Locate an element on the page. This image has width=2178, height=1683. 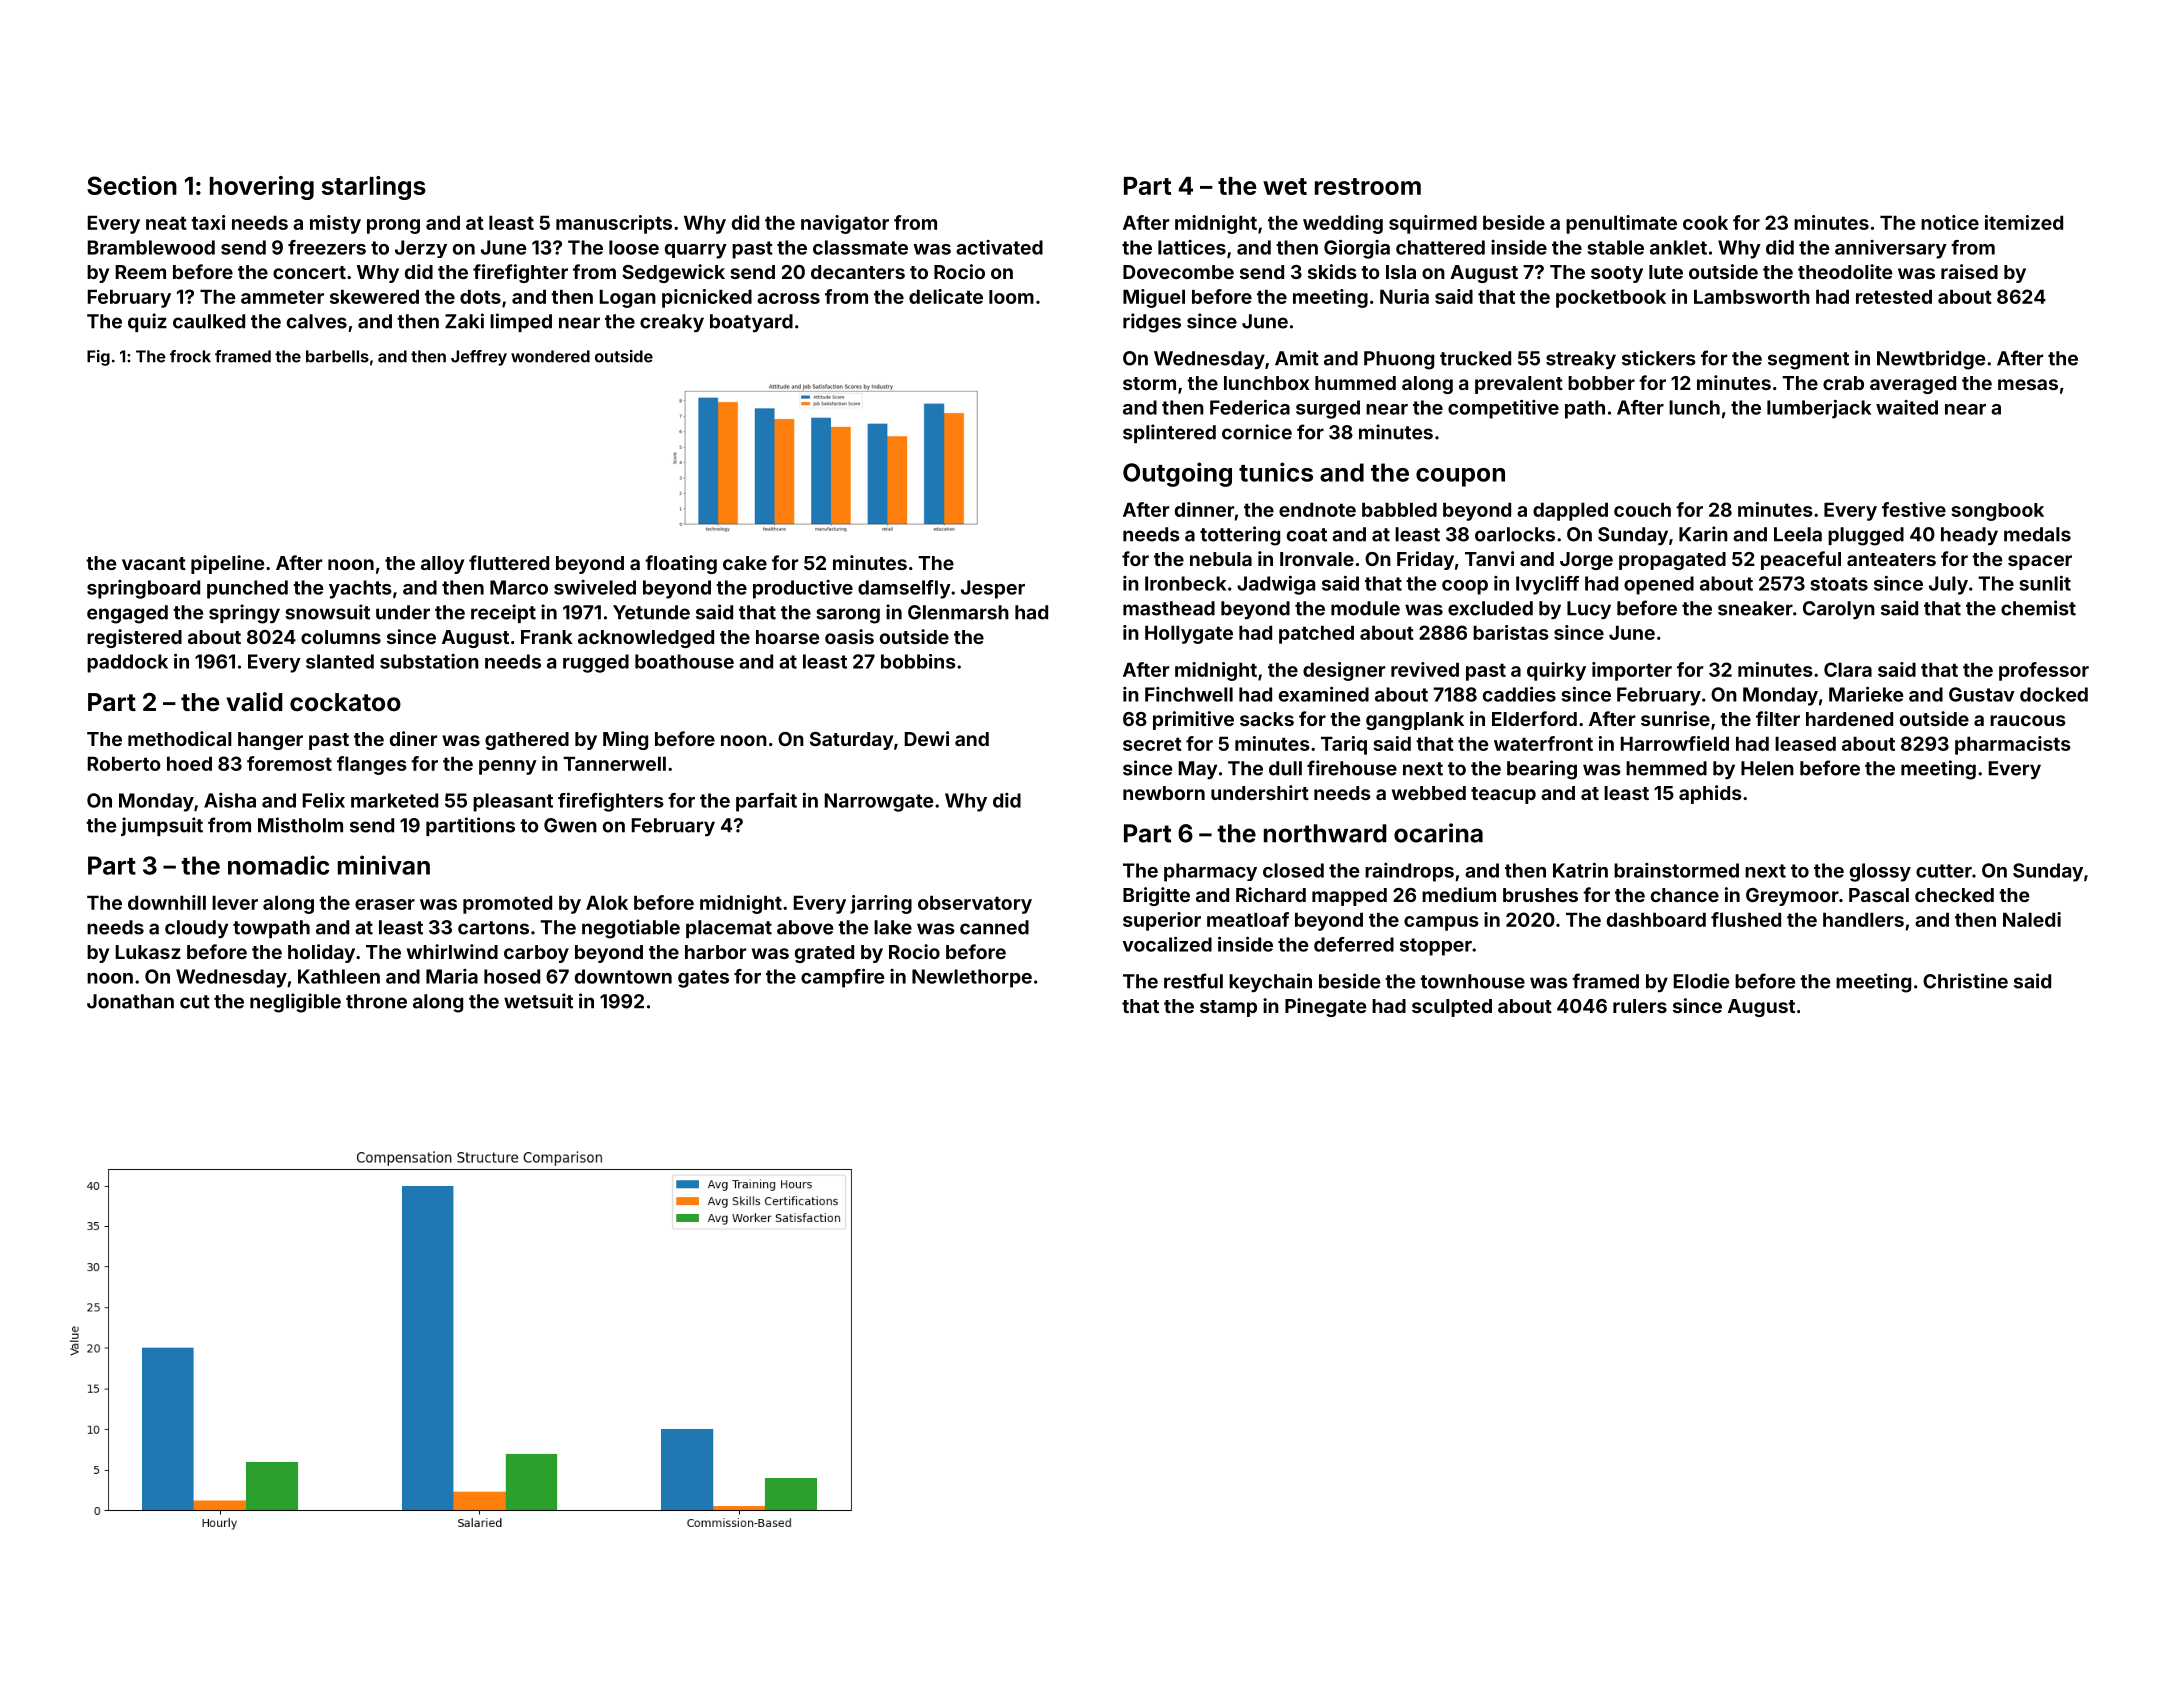
itemized is located at coordinates (2024, 222).
